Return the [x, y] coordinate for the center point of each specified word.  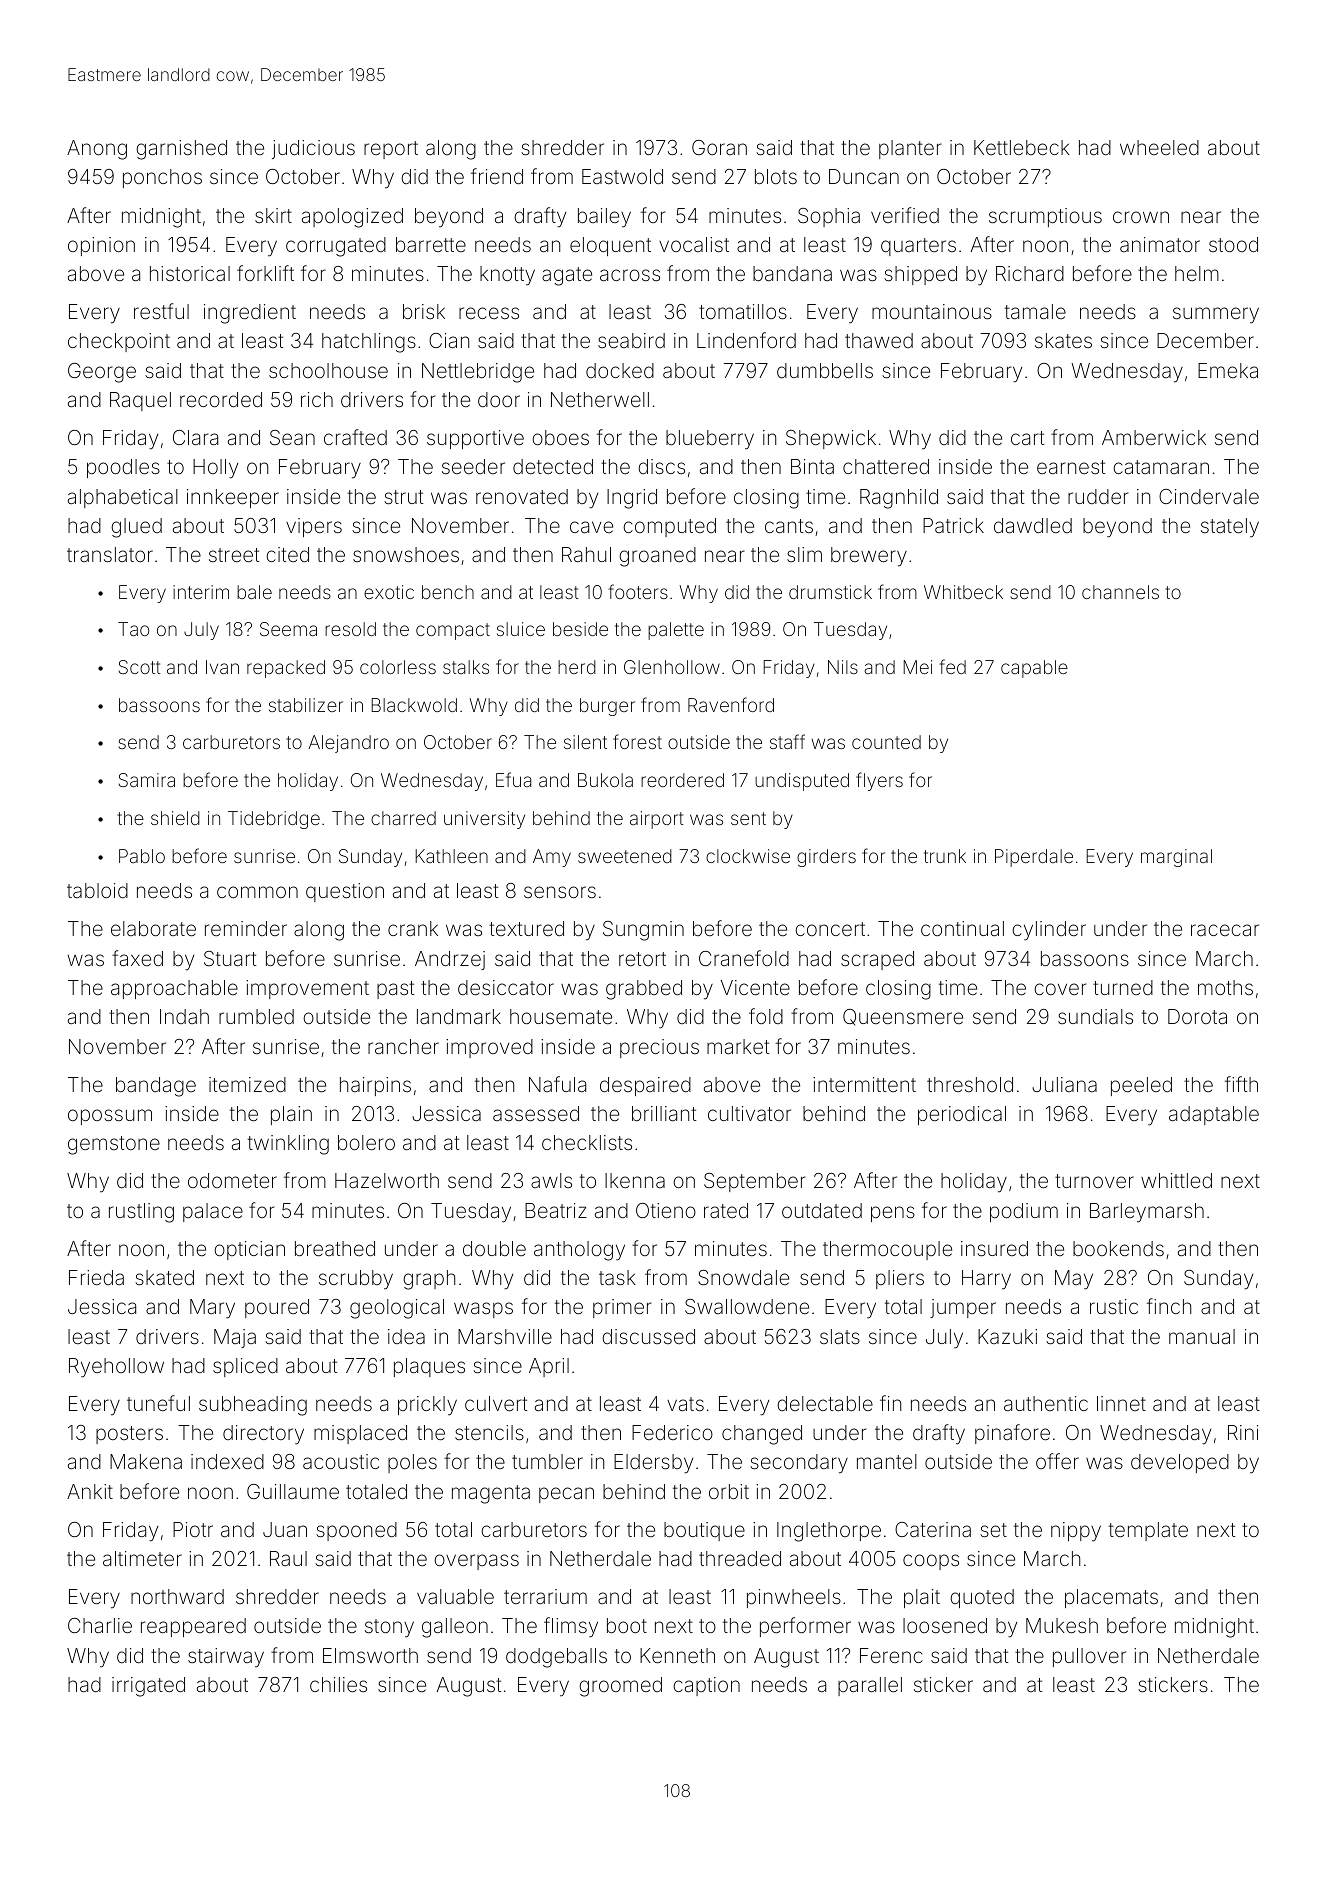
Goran [719, 147]
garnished [181, 150]
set [993, 1530]
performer [805, 1627]
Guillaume [293, 1491]
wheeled [1159, 147]
